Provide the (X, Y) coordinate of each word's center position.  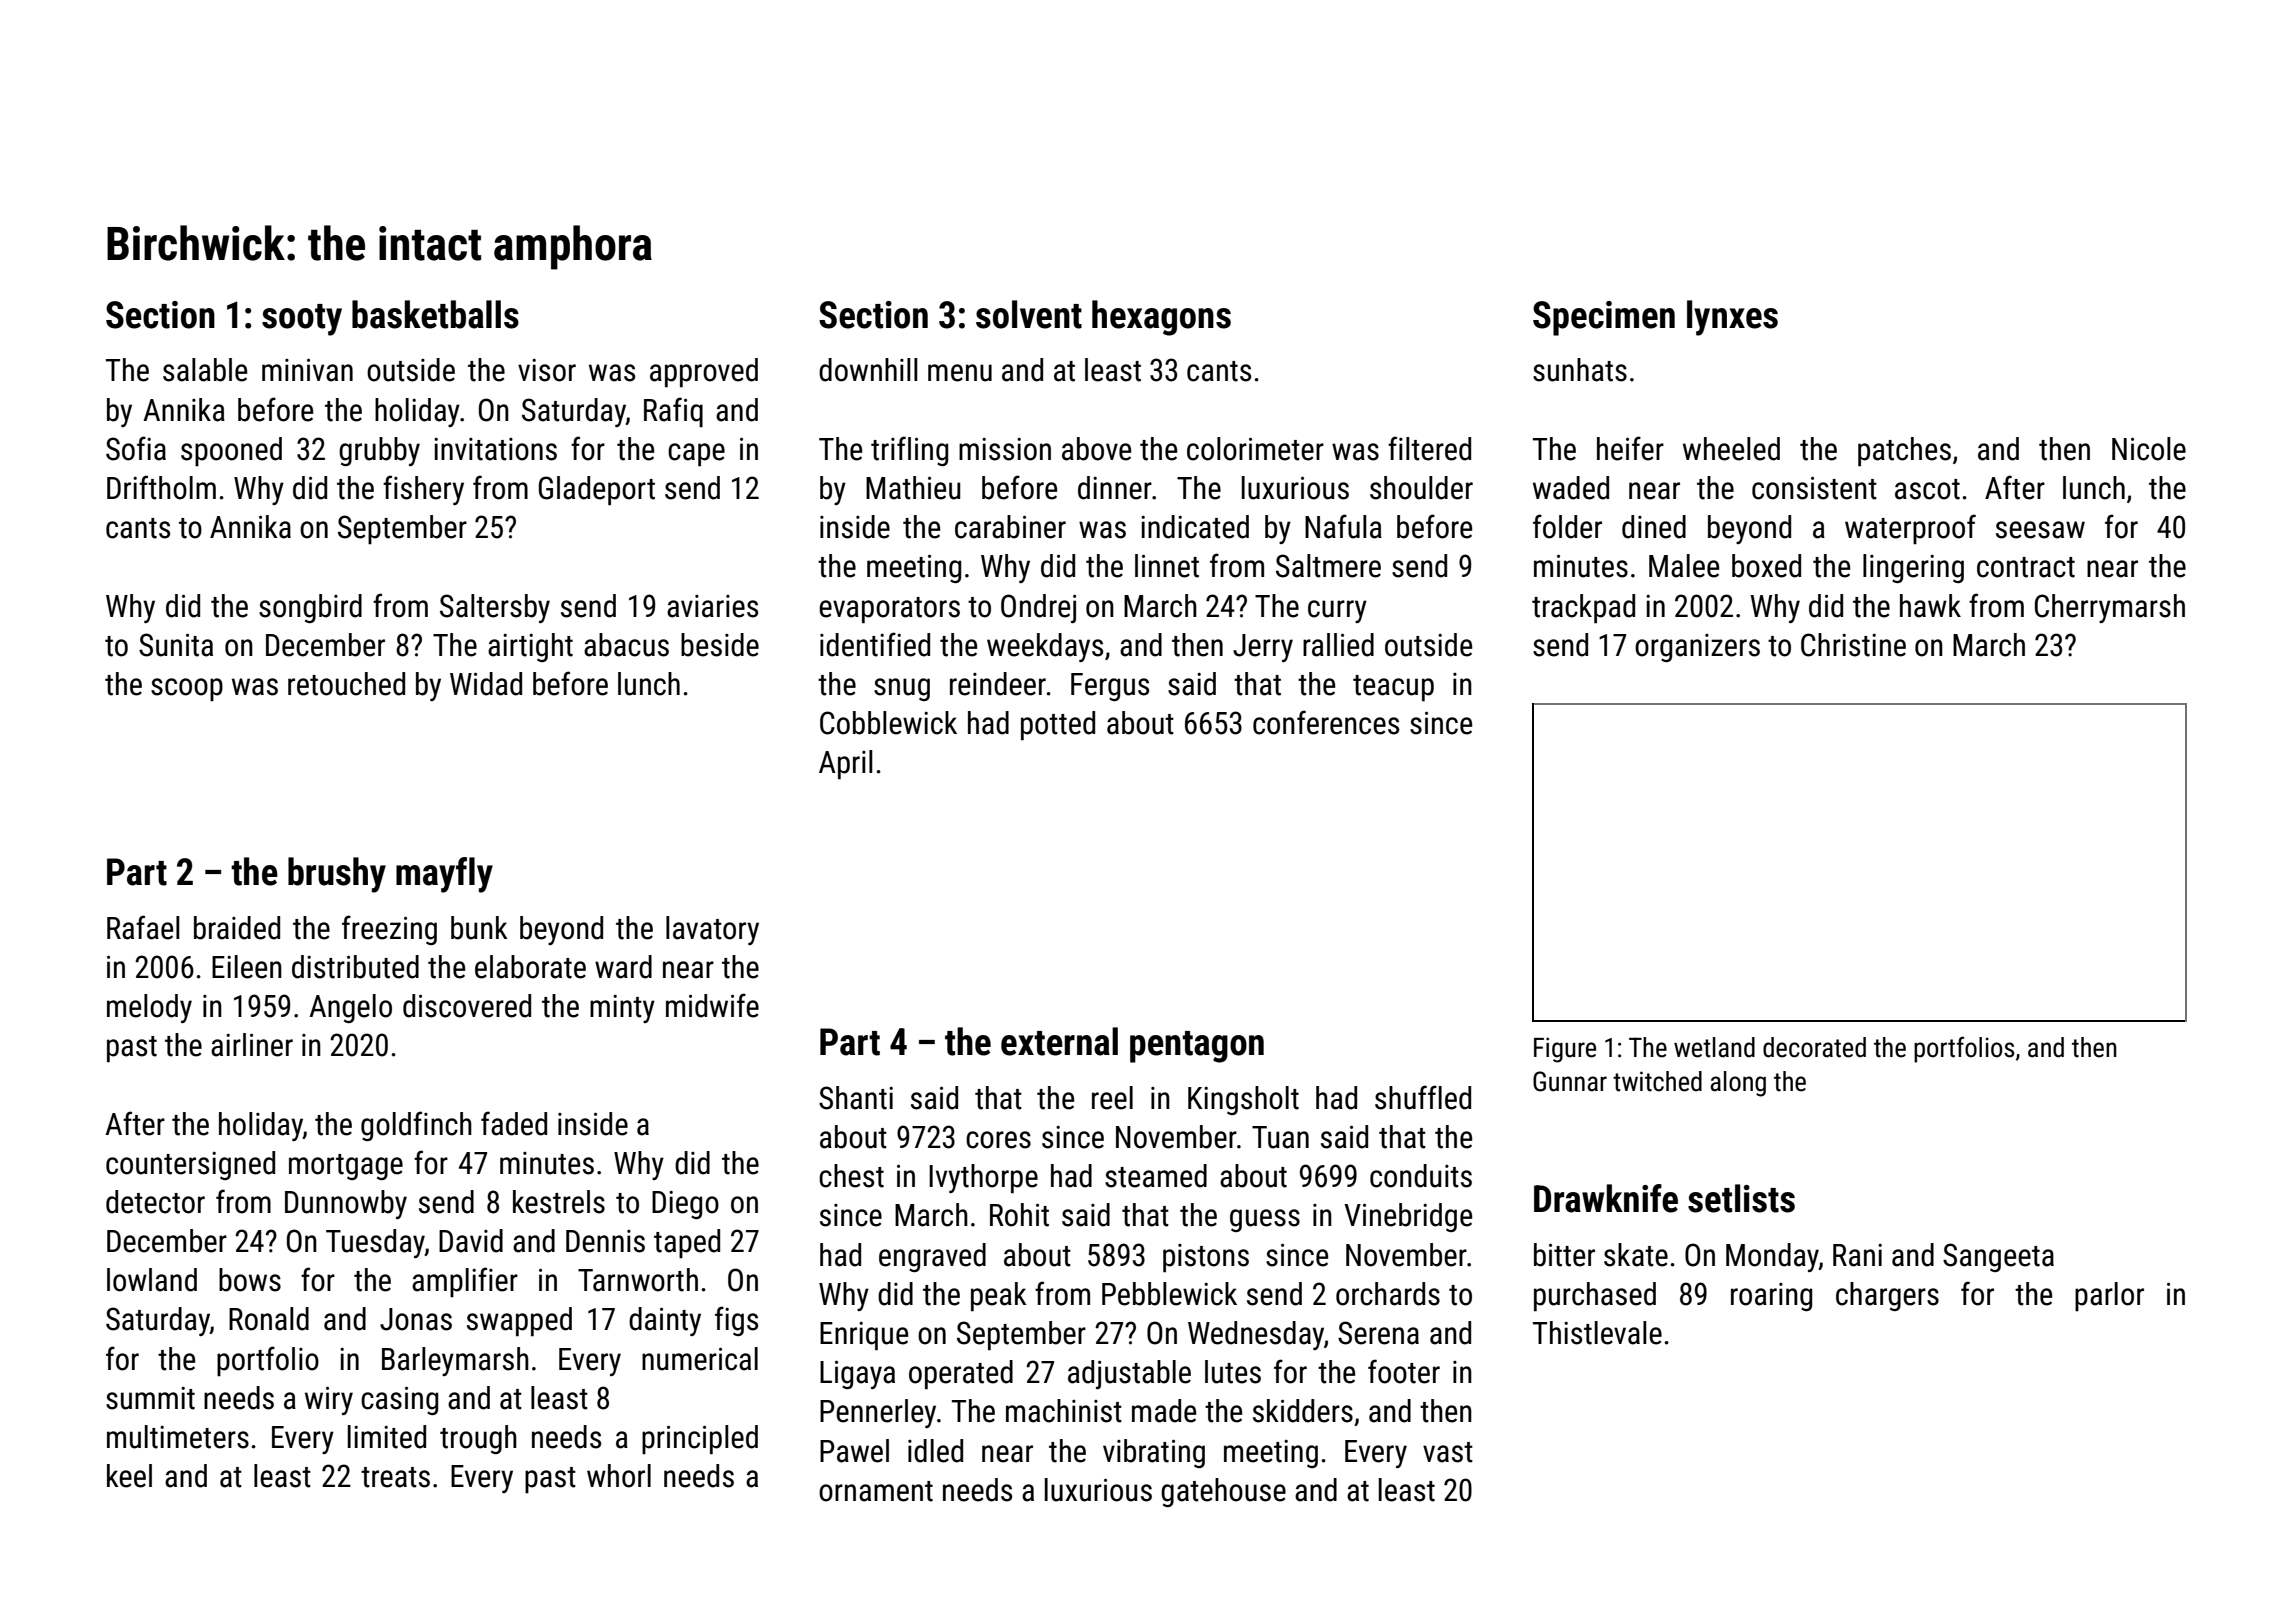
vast (1448, 1452)
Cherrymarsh (2110, 608)
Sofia (136, 448)
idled (935, 1451)
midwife (712, 1005)
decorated (1814, 1047)
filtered (1429, 448)
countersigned (190, 1165)
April (846, 764)
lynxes (1732, 318)
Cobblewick (888, 723)
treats (395, 1477)
